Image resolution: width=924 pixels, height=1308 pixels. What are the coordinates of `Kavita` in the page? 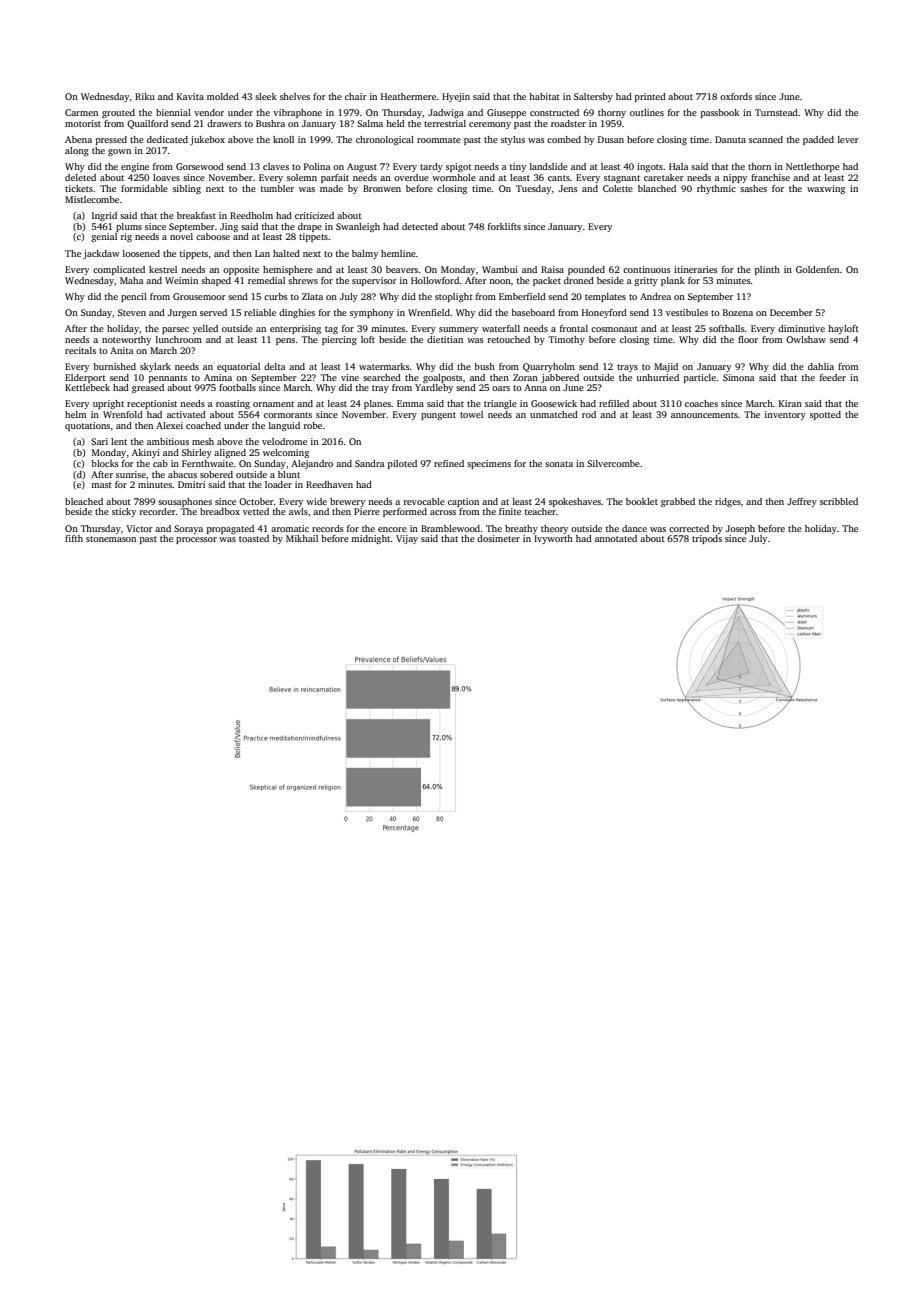 It's located at (190, 96).
